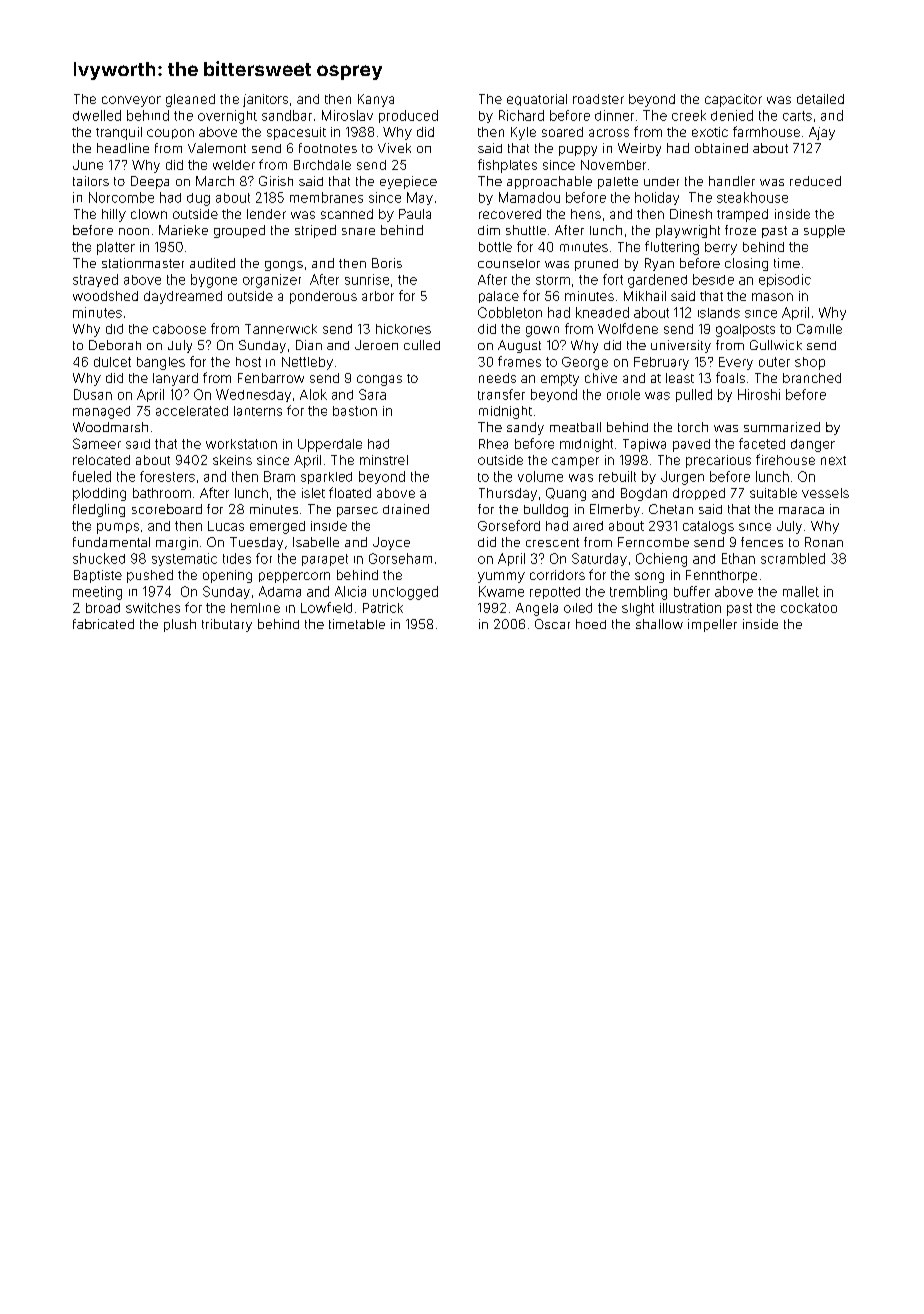 This screenshot has width=924, height=1314. I want to click on lanyard, so click(175, 379).
